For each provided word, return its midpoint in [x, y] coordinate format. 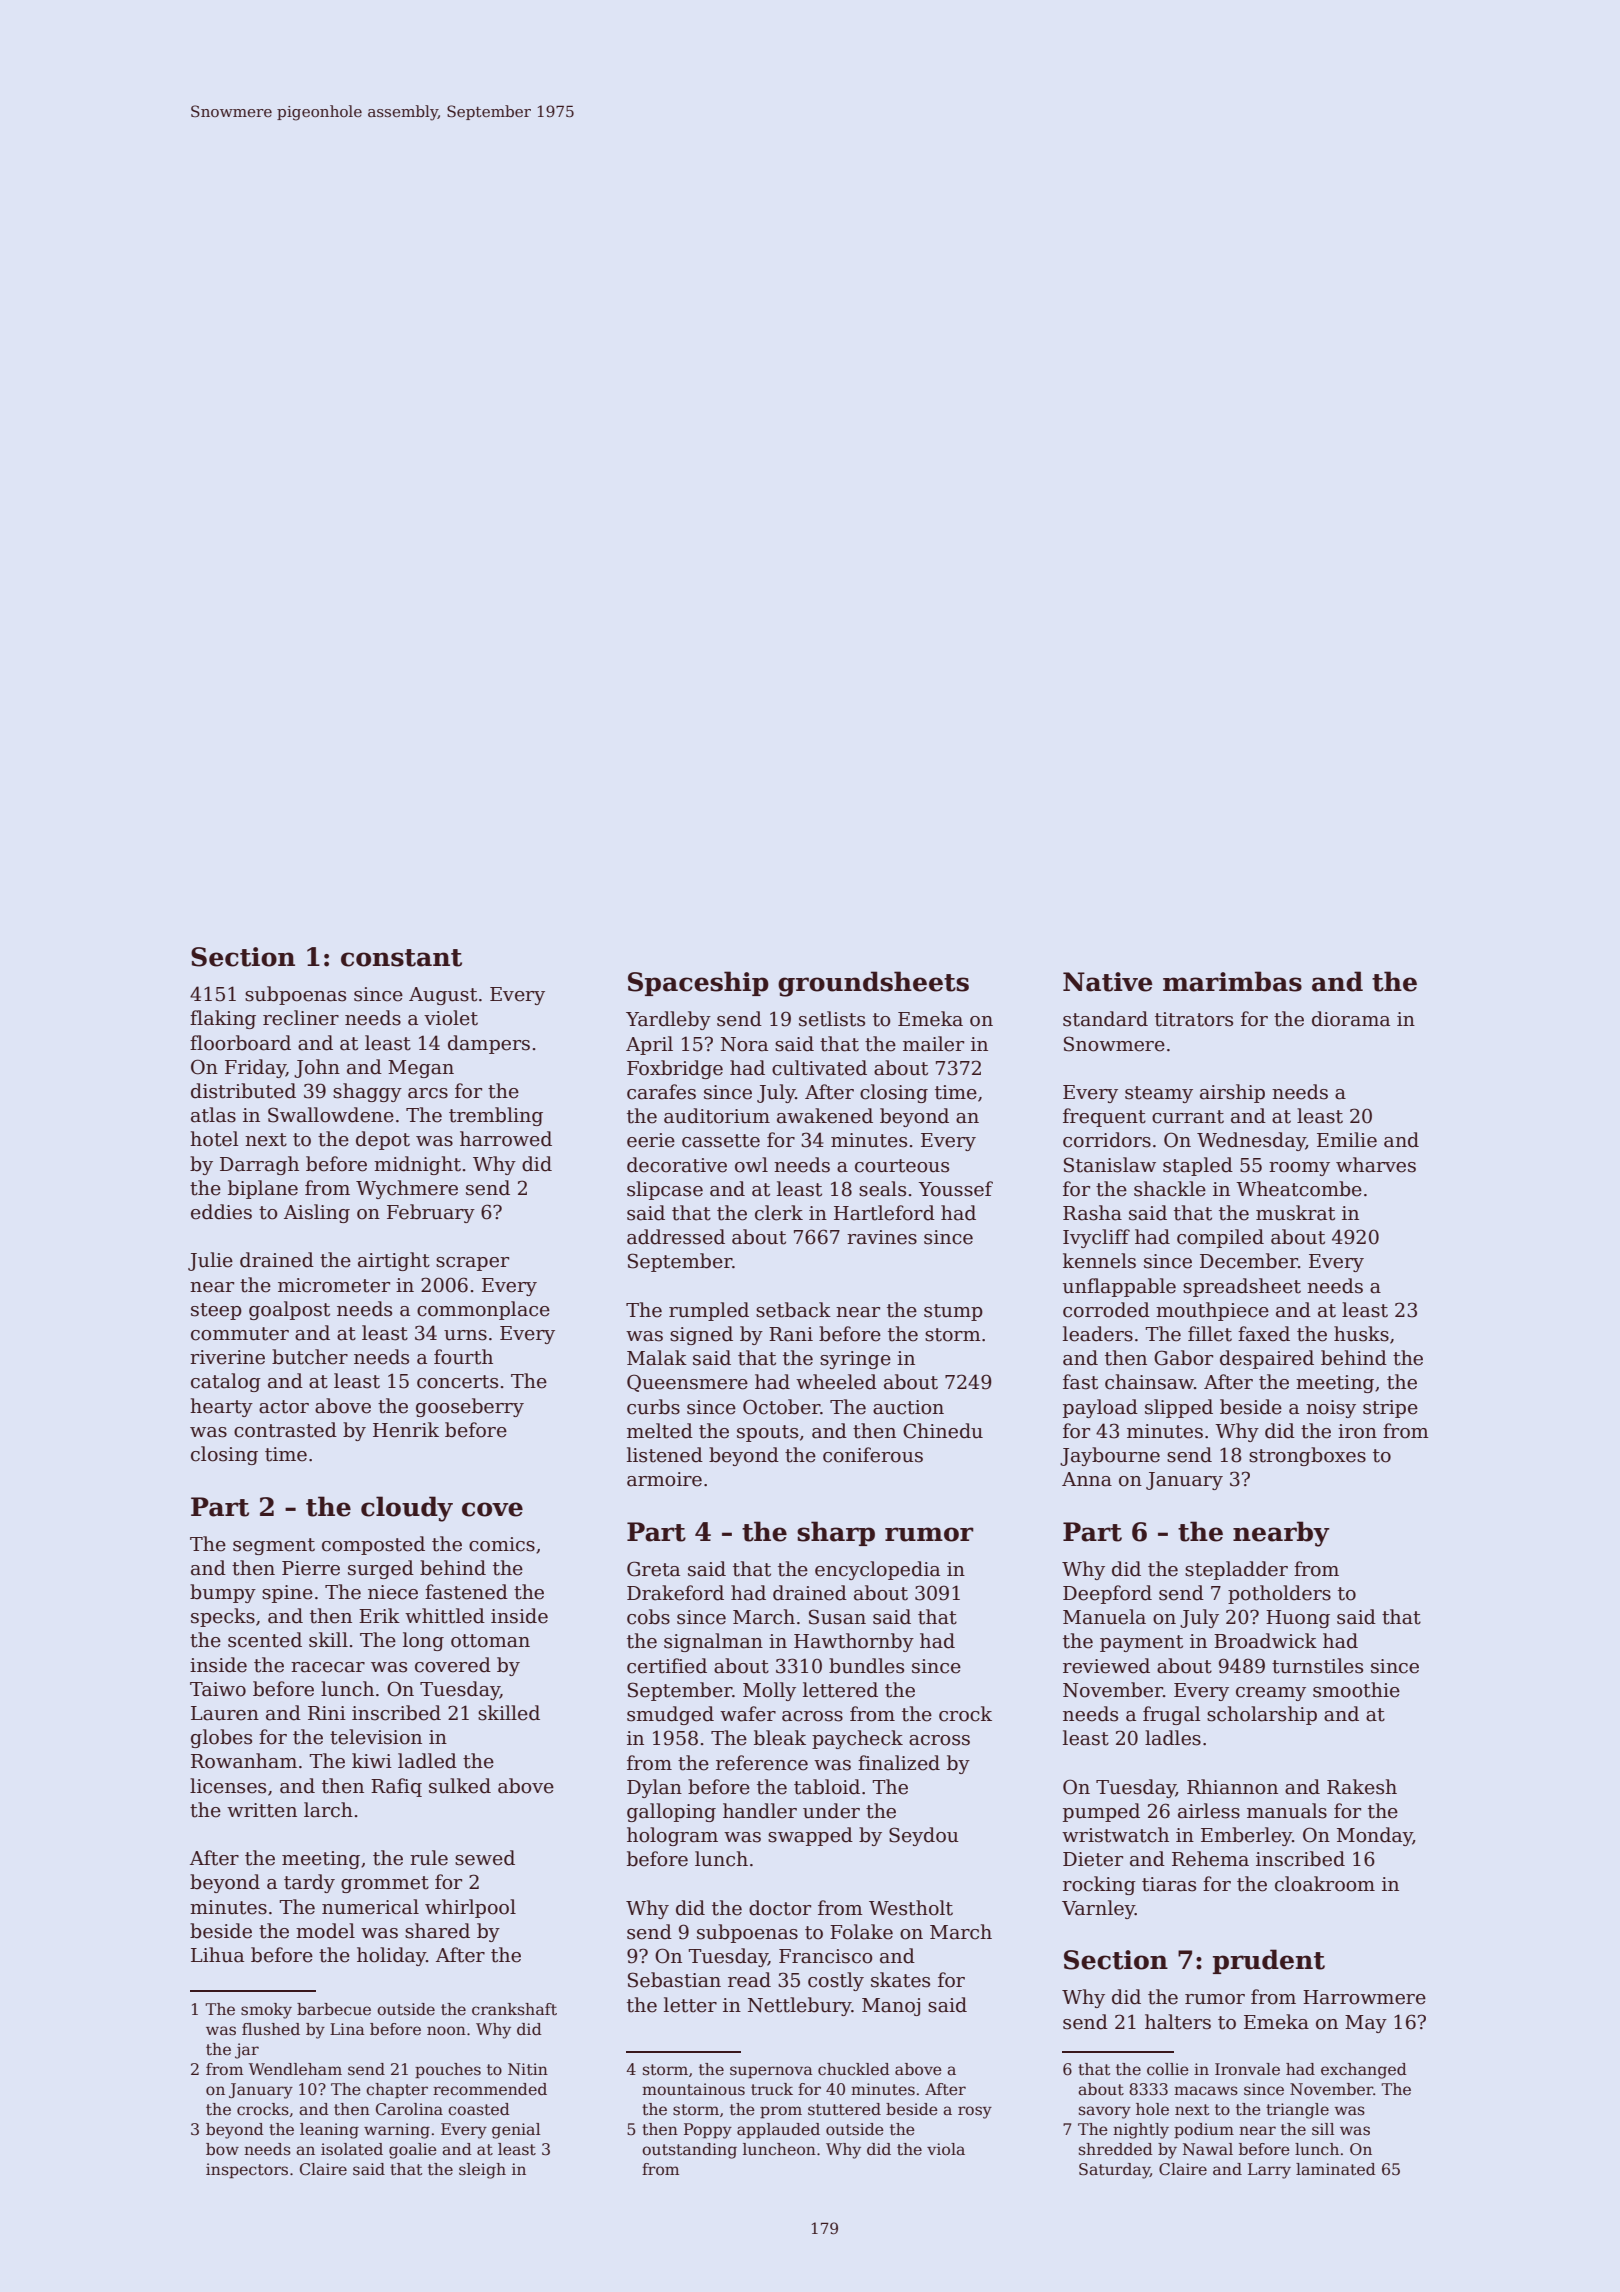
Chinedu [943, 1431]
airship [1232, 1093]
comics [502, 1544]
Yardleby [668, 1020]
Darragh [259, 1165]
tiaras [1169, 1884]
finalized [899, 1763]
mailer [933, 1044]
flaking [223, 1019]
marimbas [1232, 981]
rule [429, 1858]
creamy [1271, 1694]
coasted [479, 2109]
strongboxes [1307, 1456]
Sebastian [674, 1980]
